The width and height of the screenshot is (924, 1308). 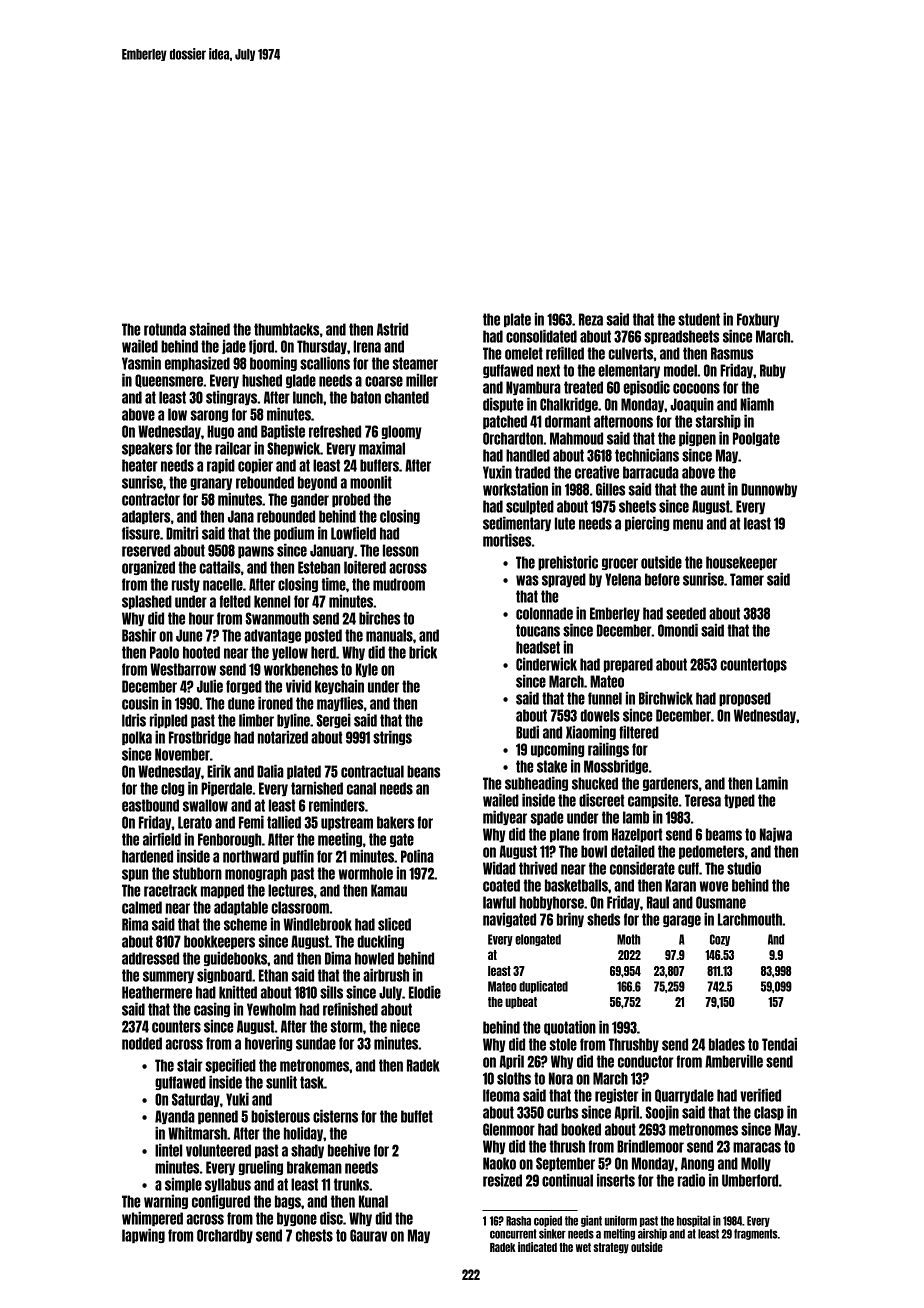 What do you see at coordinates (392, 329) in the screenshot?
I see `Astrid` at bounding box center [392, 329].
